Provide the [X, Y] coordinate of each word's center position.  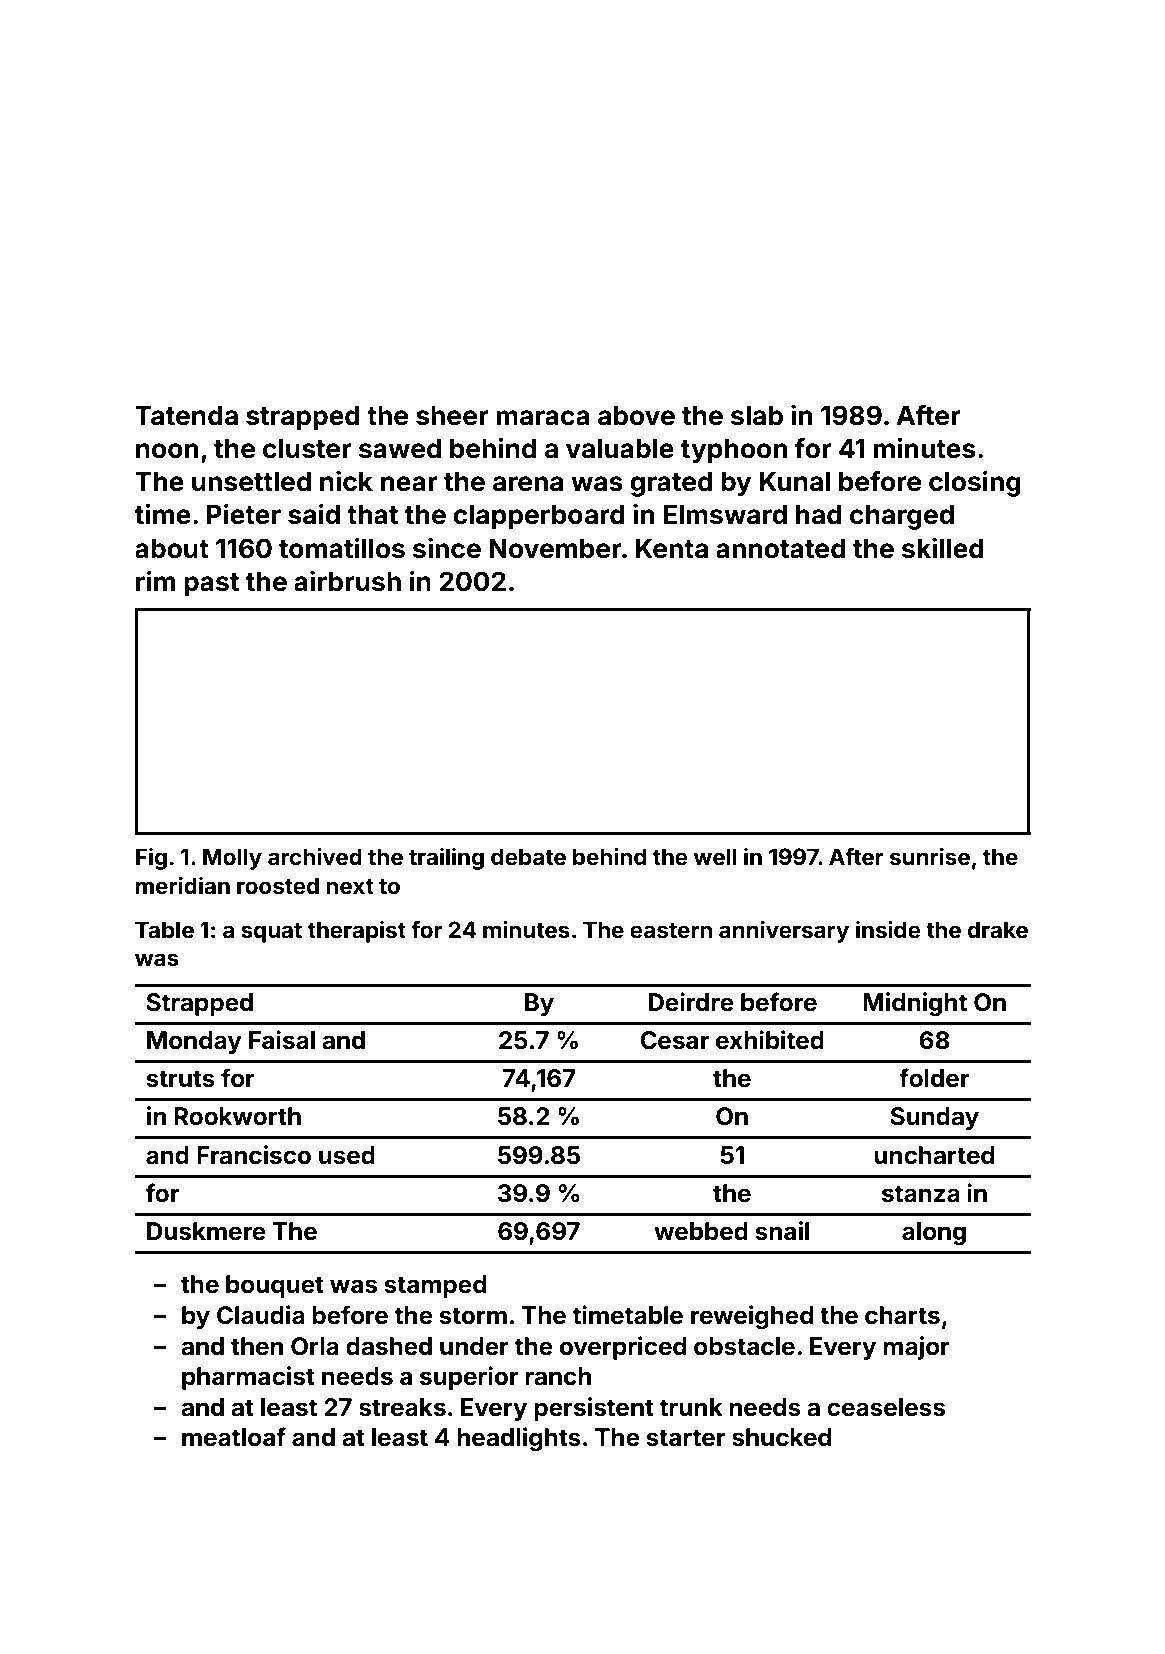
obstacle [744, 1346]
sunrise [930, 856]
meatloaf [234, 1437]
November [555, 549]
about [172, 549]
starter [685, 1438]
